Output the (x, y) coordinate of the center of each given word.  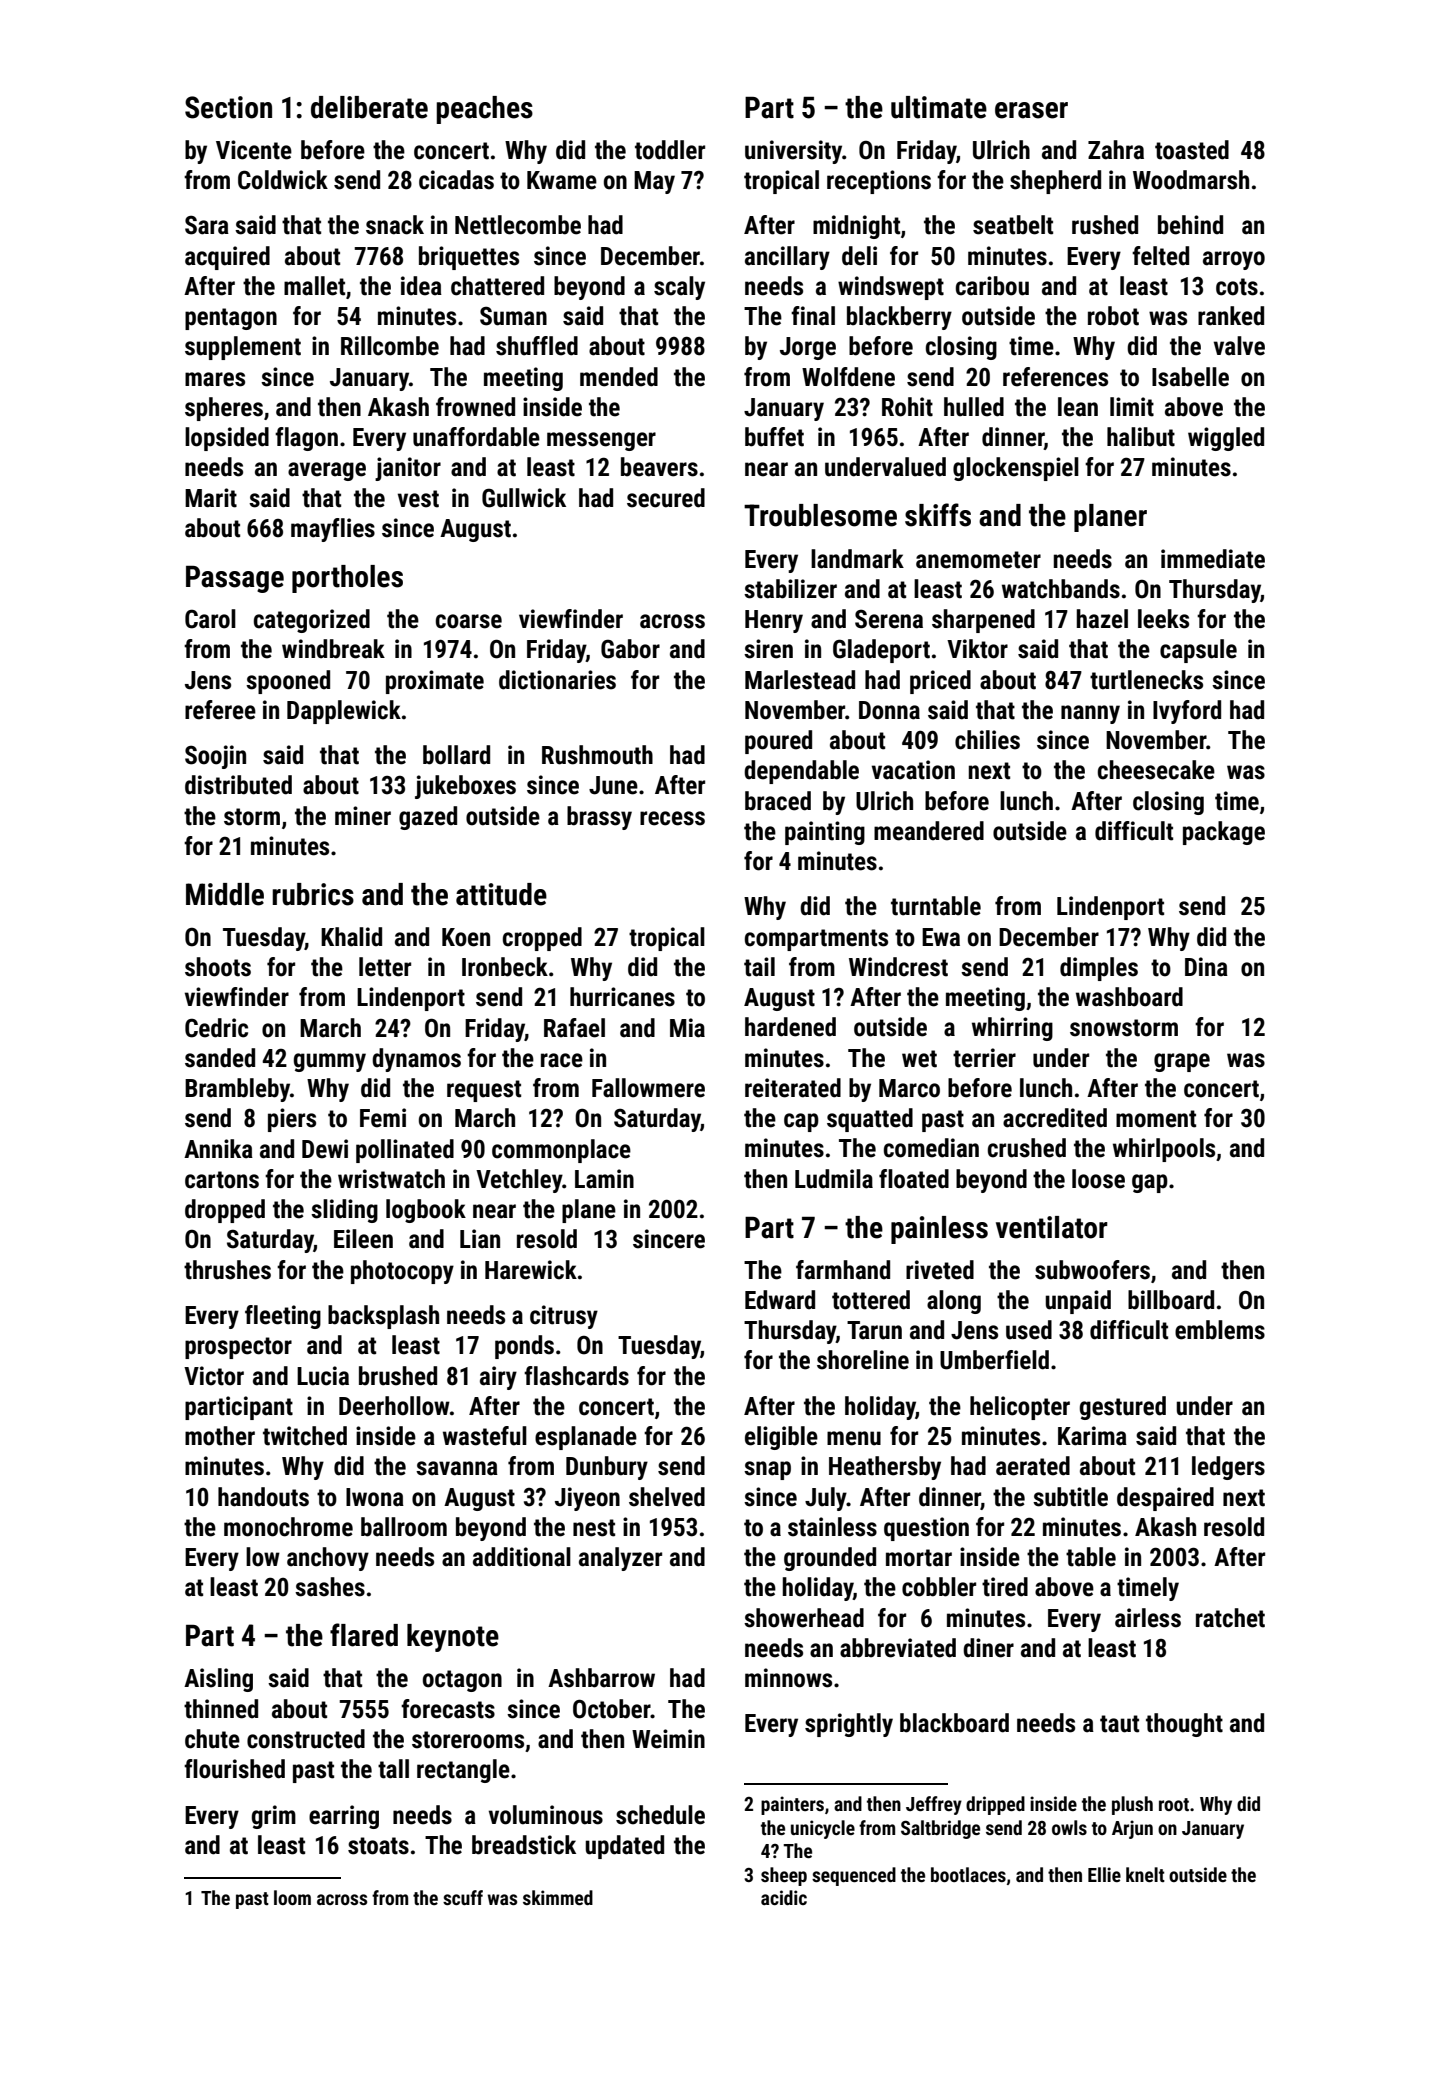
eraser (1031, 110)
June (613, 785)
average (327, 471)
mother (220, 1436)
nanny (1090, 714)
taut (1119, 1724)
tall (393, 1769)
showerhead (804, 1618)
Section (228, 107)
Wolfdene (848, 377)
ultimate (939, 107)
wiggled (1226, 439)
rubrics (313, 894)
